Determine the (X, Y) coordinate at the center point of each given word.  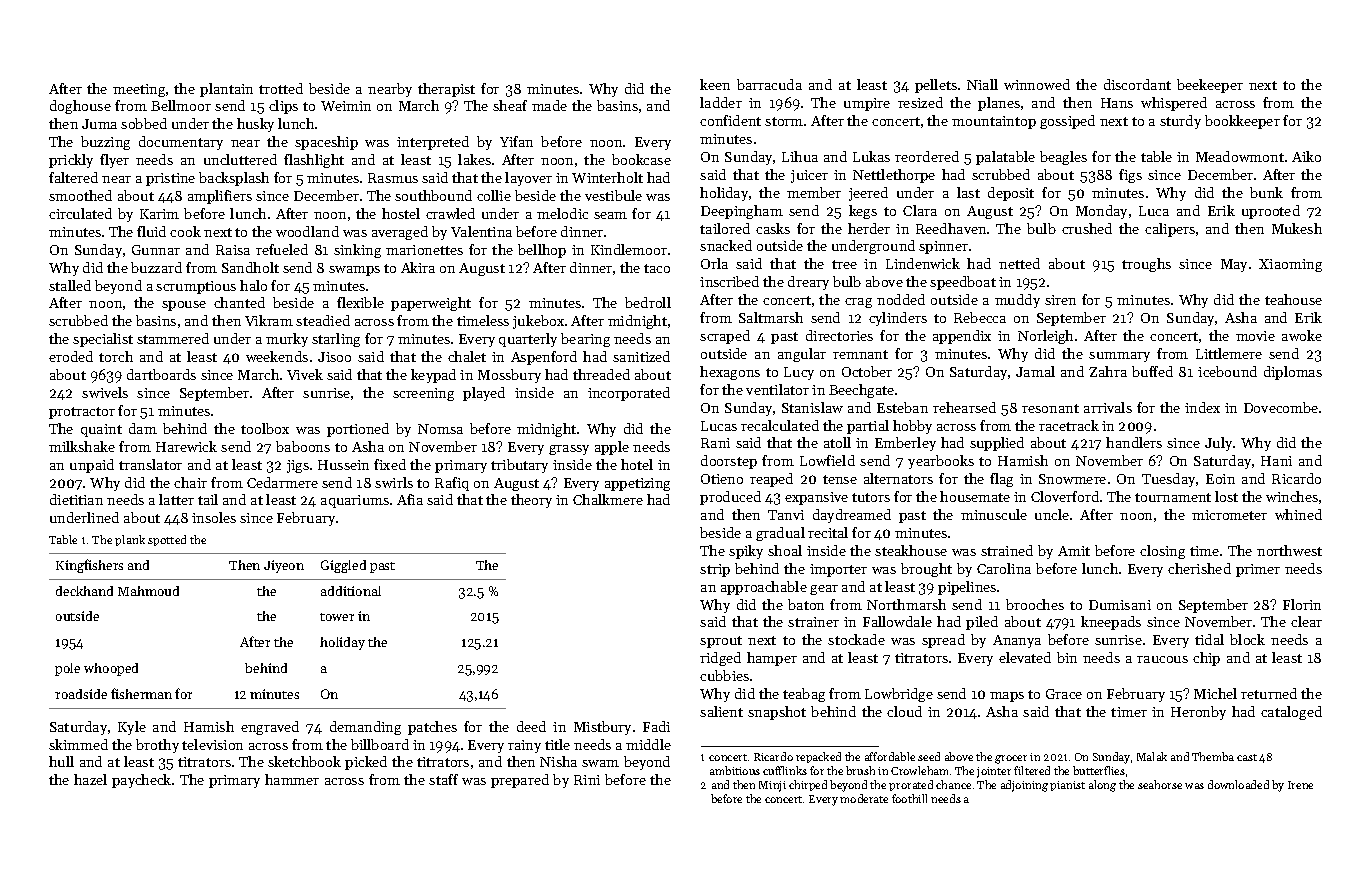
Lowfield (827, 460)
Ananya (1017, 641)
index (1202, 407)
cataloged (1291, 713)
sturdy (1180, 122)
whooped (111, 669)
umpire (867, 104)
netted (1019, 263)
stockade (856, 639)
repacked (818, 757)
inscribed (729, 281)
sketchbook (304, 761)
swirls (394, 482)
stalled (70, 285)
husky (255, 125)
